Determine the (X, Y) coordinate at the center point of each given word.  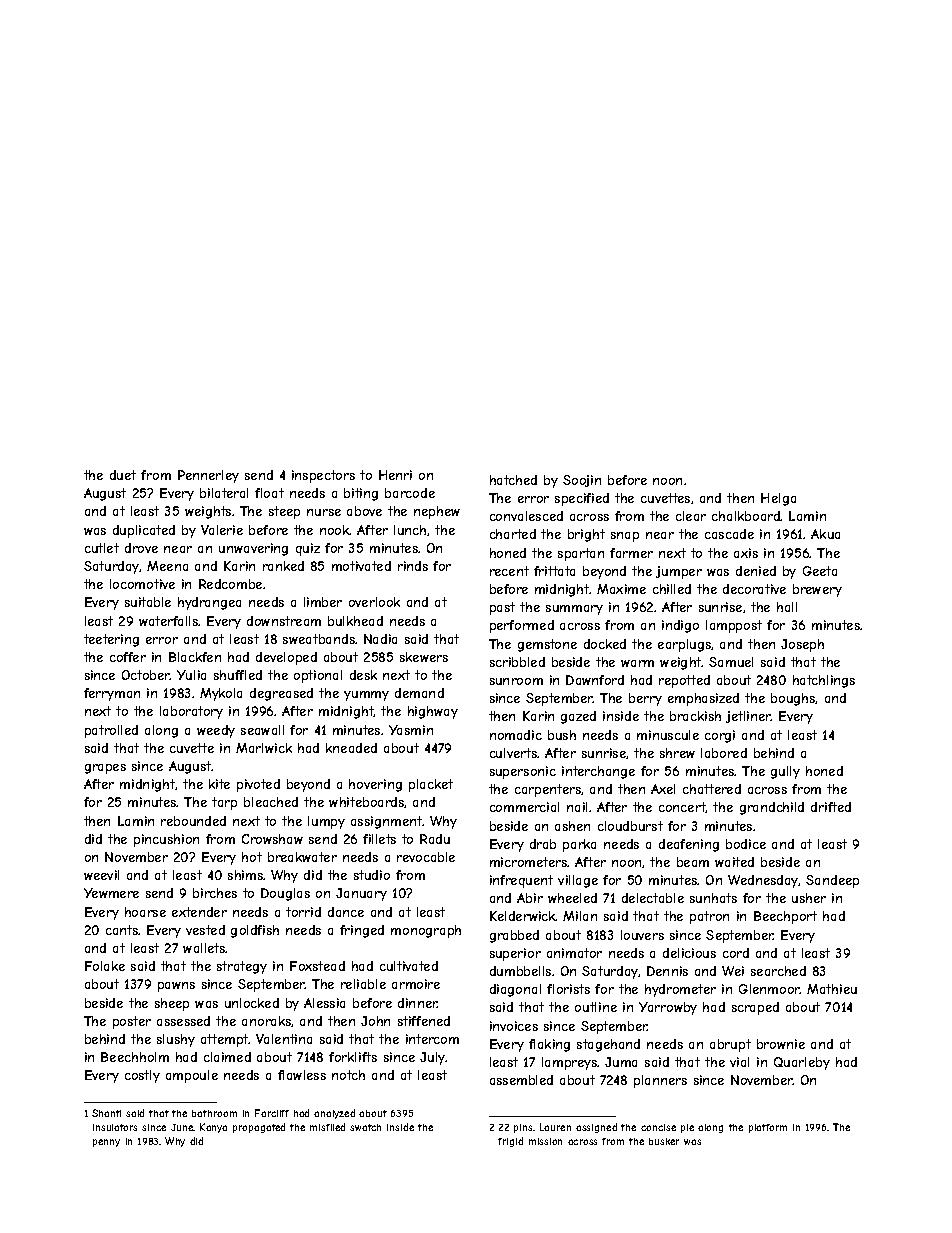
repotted (684, 681)
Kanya (213, 1128)
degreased (281, 694)
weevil (101, 875)
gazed (578, 717)
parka (579, 845)
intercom (432, 1039)
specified (582, 499)
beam (693, 862)
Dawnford (595, 680)
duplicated (144, 531)
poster (132, 1022)
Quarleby (802, 1063)
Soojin (582, 481)
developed (286, 658)
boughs (793, 699)
